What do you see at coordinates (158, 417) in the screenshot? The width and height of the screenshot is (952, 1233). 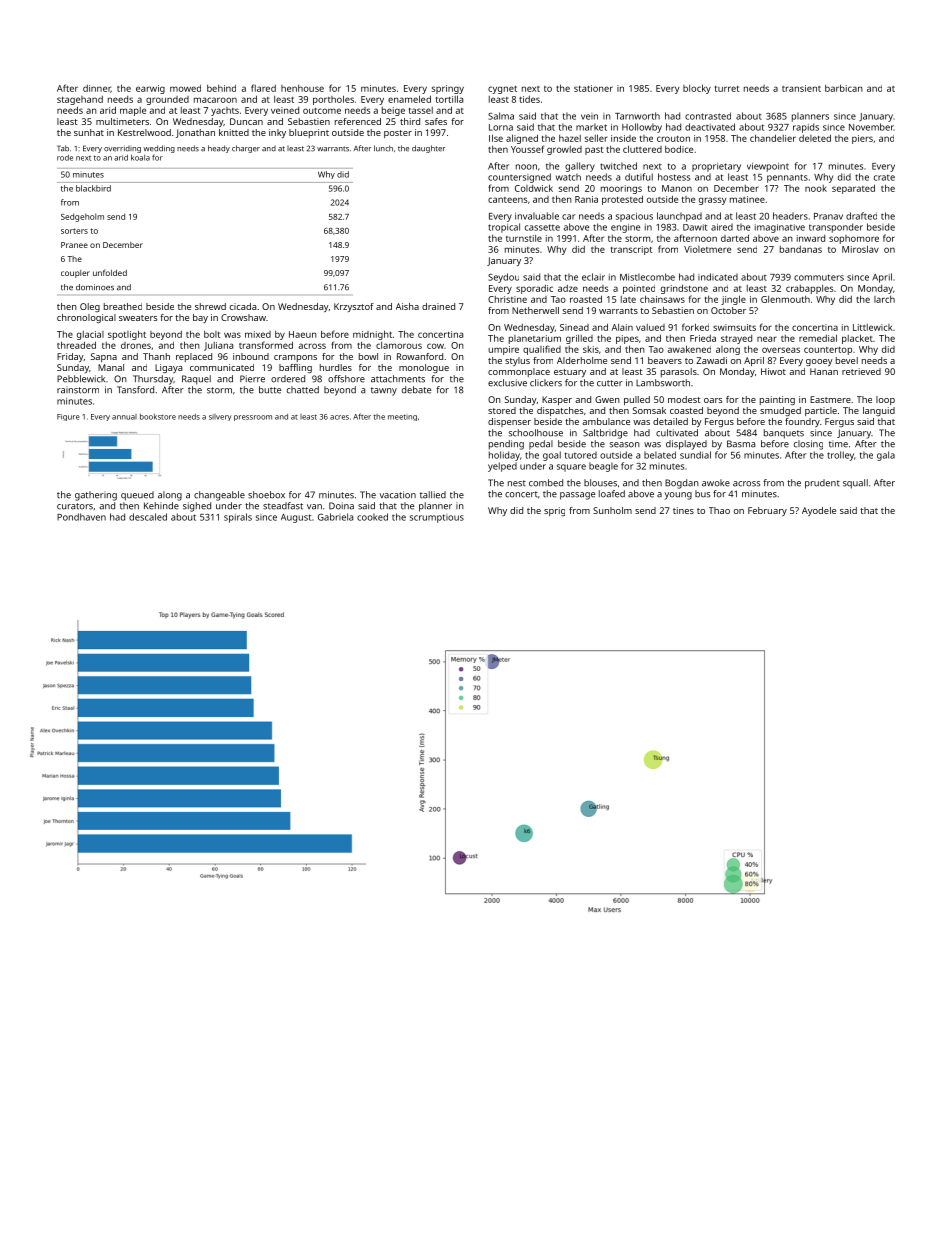 I see `bookstore` at bounding box center [158, 417].
